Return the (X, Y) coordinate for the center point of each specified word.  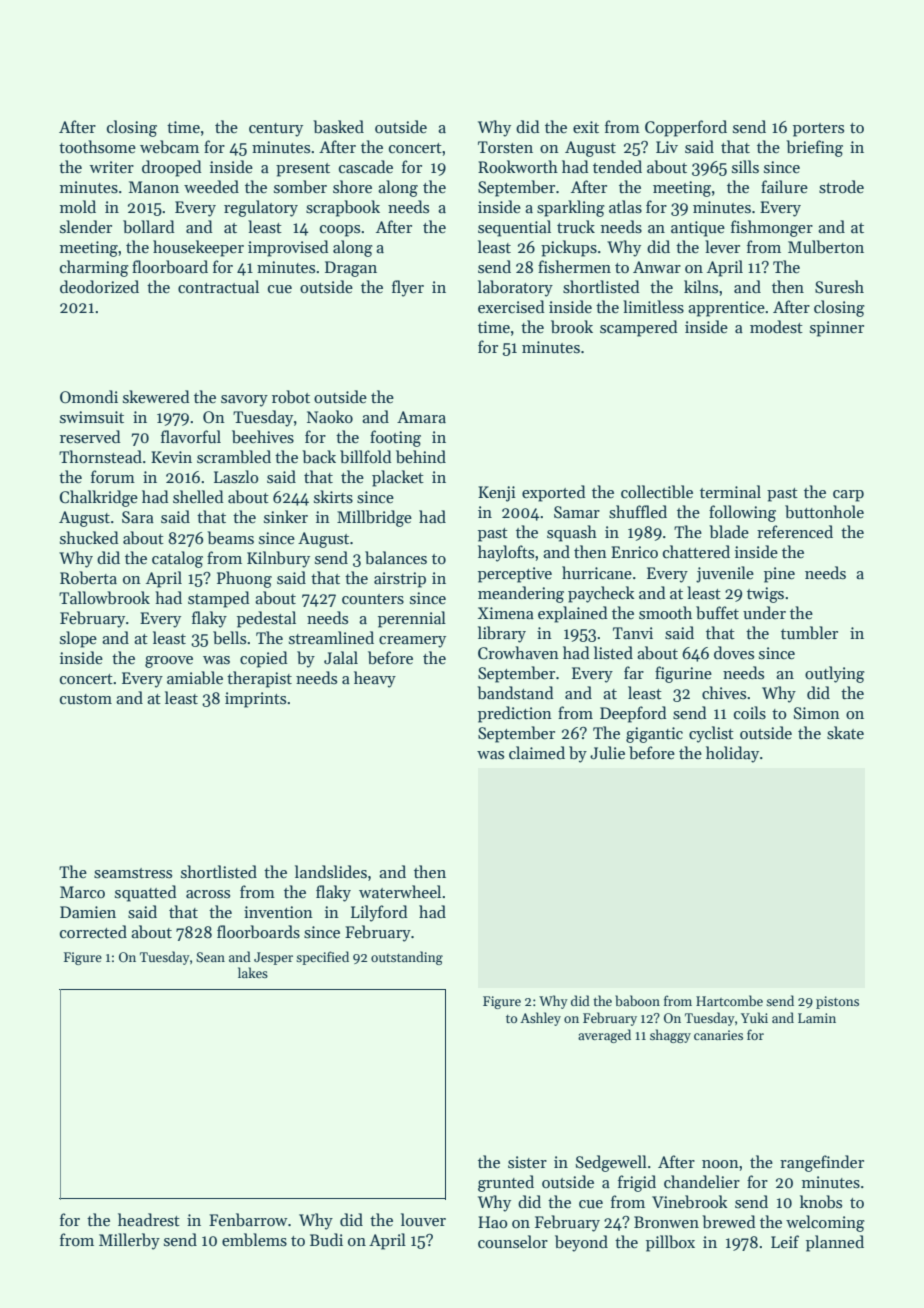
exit (586, 127)
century (276, 130)
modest (776, 327)
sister (527, 1162)
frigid (637, 1183)
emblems (254, 1240)
